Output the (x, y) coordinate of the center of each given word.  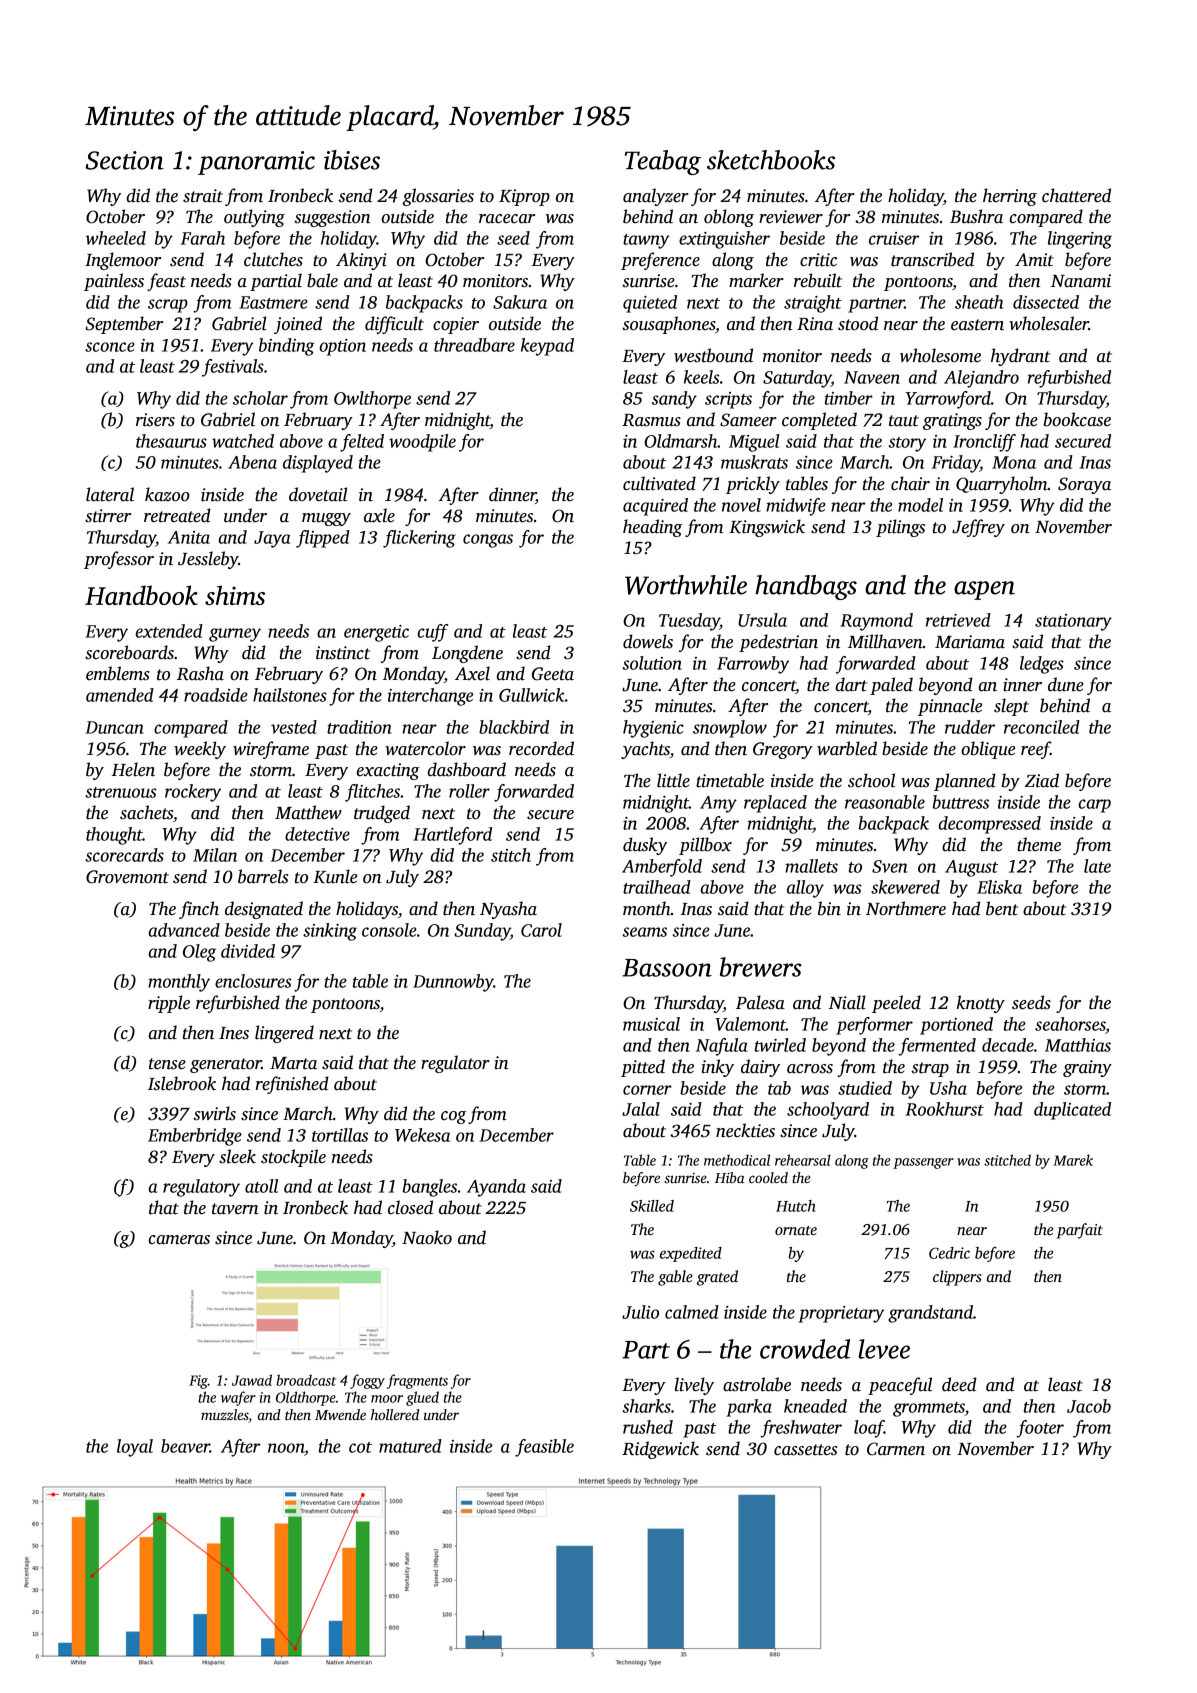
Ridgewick (660, 1450)
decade (1008, 1045)
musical (651, 1024)
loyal (135, 1448)
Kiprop (524, 197)
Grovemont (127, 877)
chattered (1076, 195)
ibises (352, 160)
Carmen (896, 1449)
